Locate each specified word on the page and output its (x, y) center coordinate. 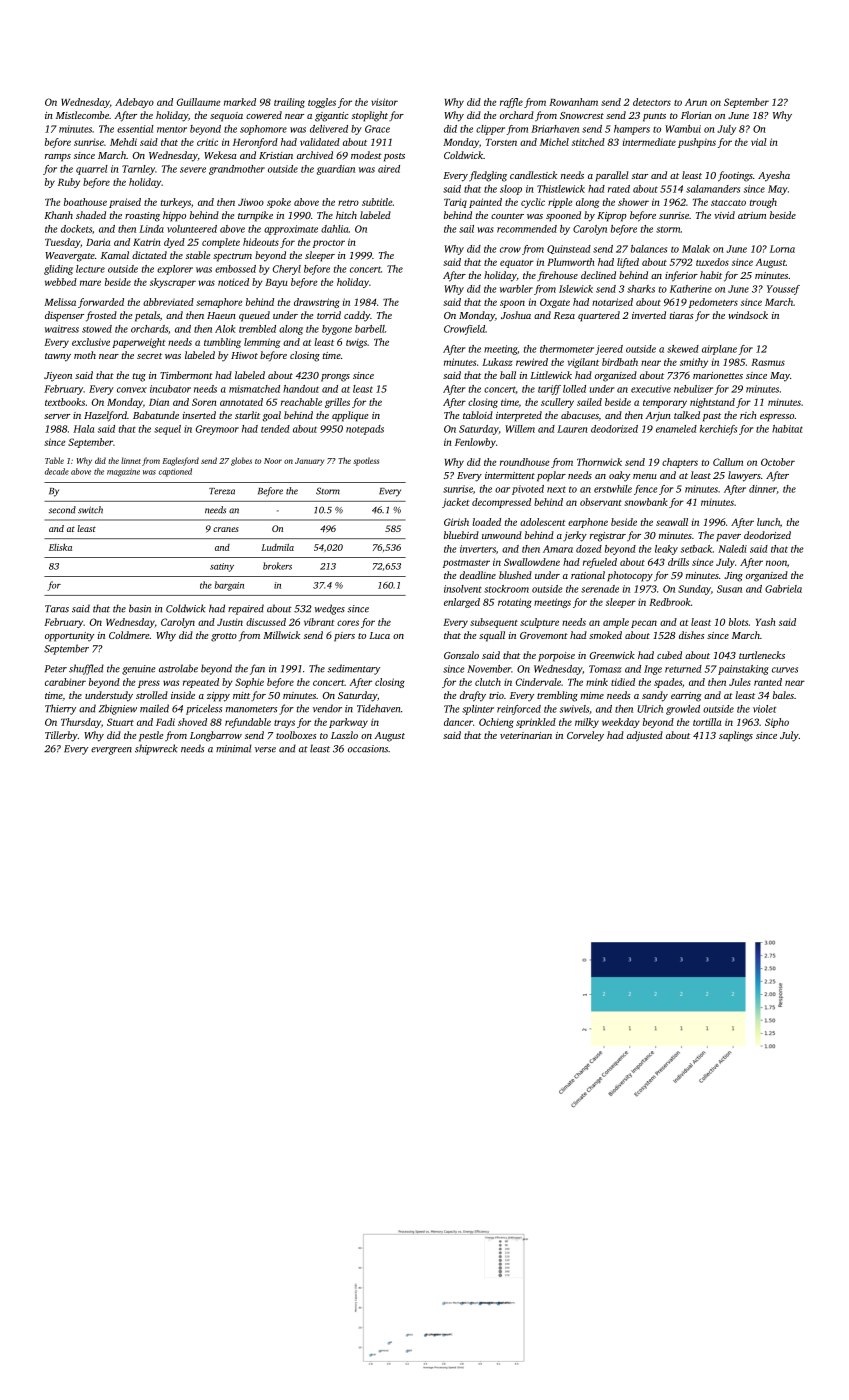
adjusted (645, 736)
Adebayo (134, 103)
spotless (366, 461)
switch (90, 510)
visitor (384, 102)
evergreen (111, 751)
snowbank (646, 502)
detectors (652, 102)
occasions (368, 749)
